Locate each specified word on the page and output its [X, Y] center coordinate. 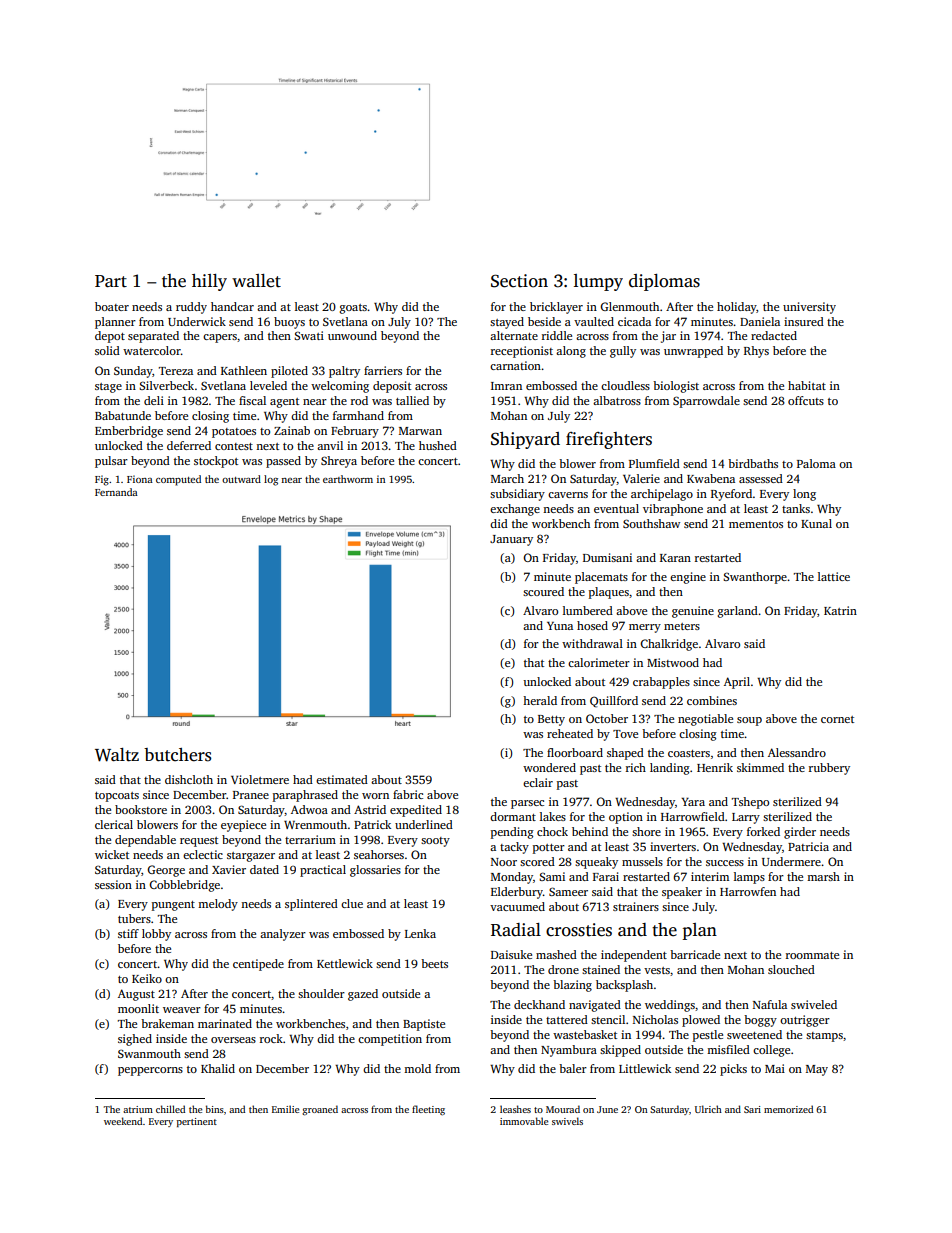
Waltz [117, 755]
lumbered [588, 610]
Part [111, 281]
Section [519, 281]
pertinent [197, 1122]
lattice [834, 576]
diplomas [664, 282]
